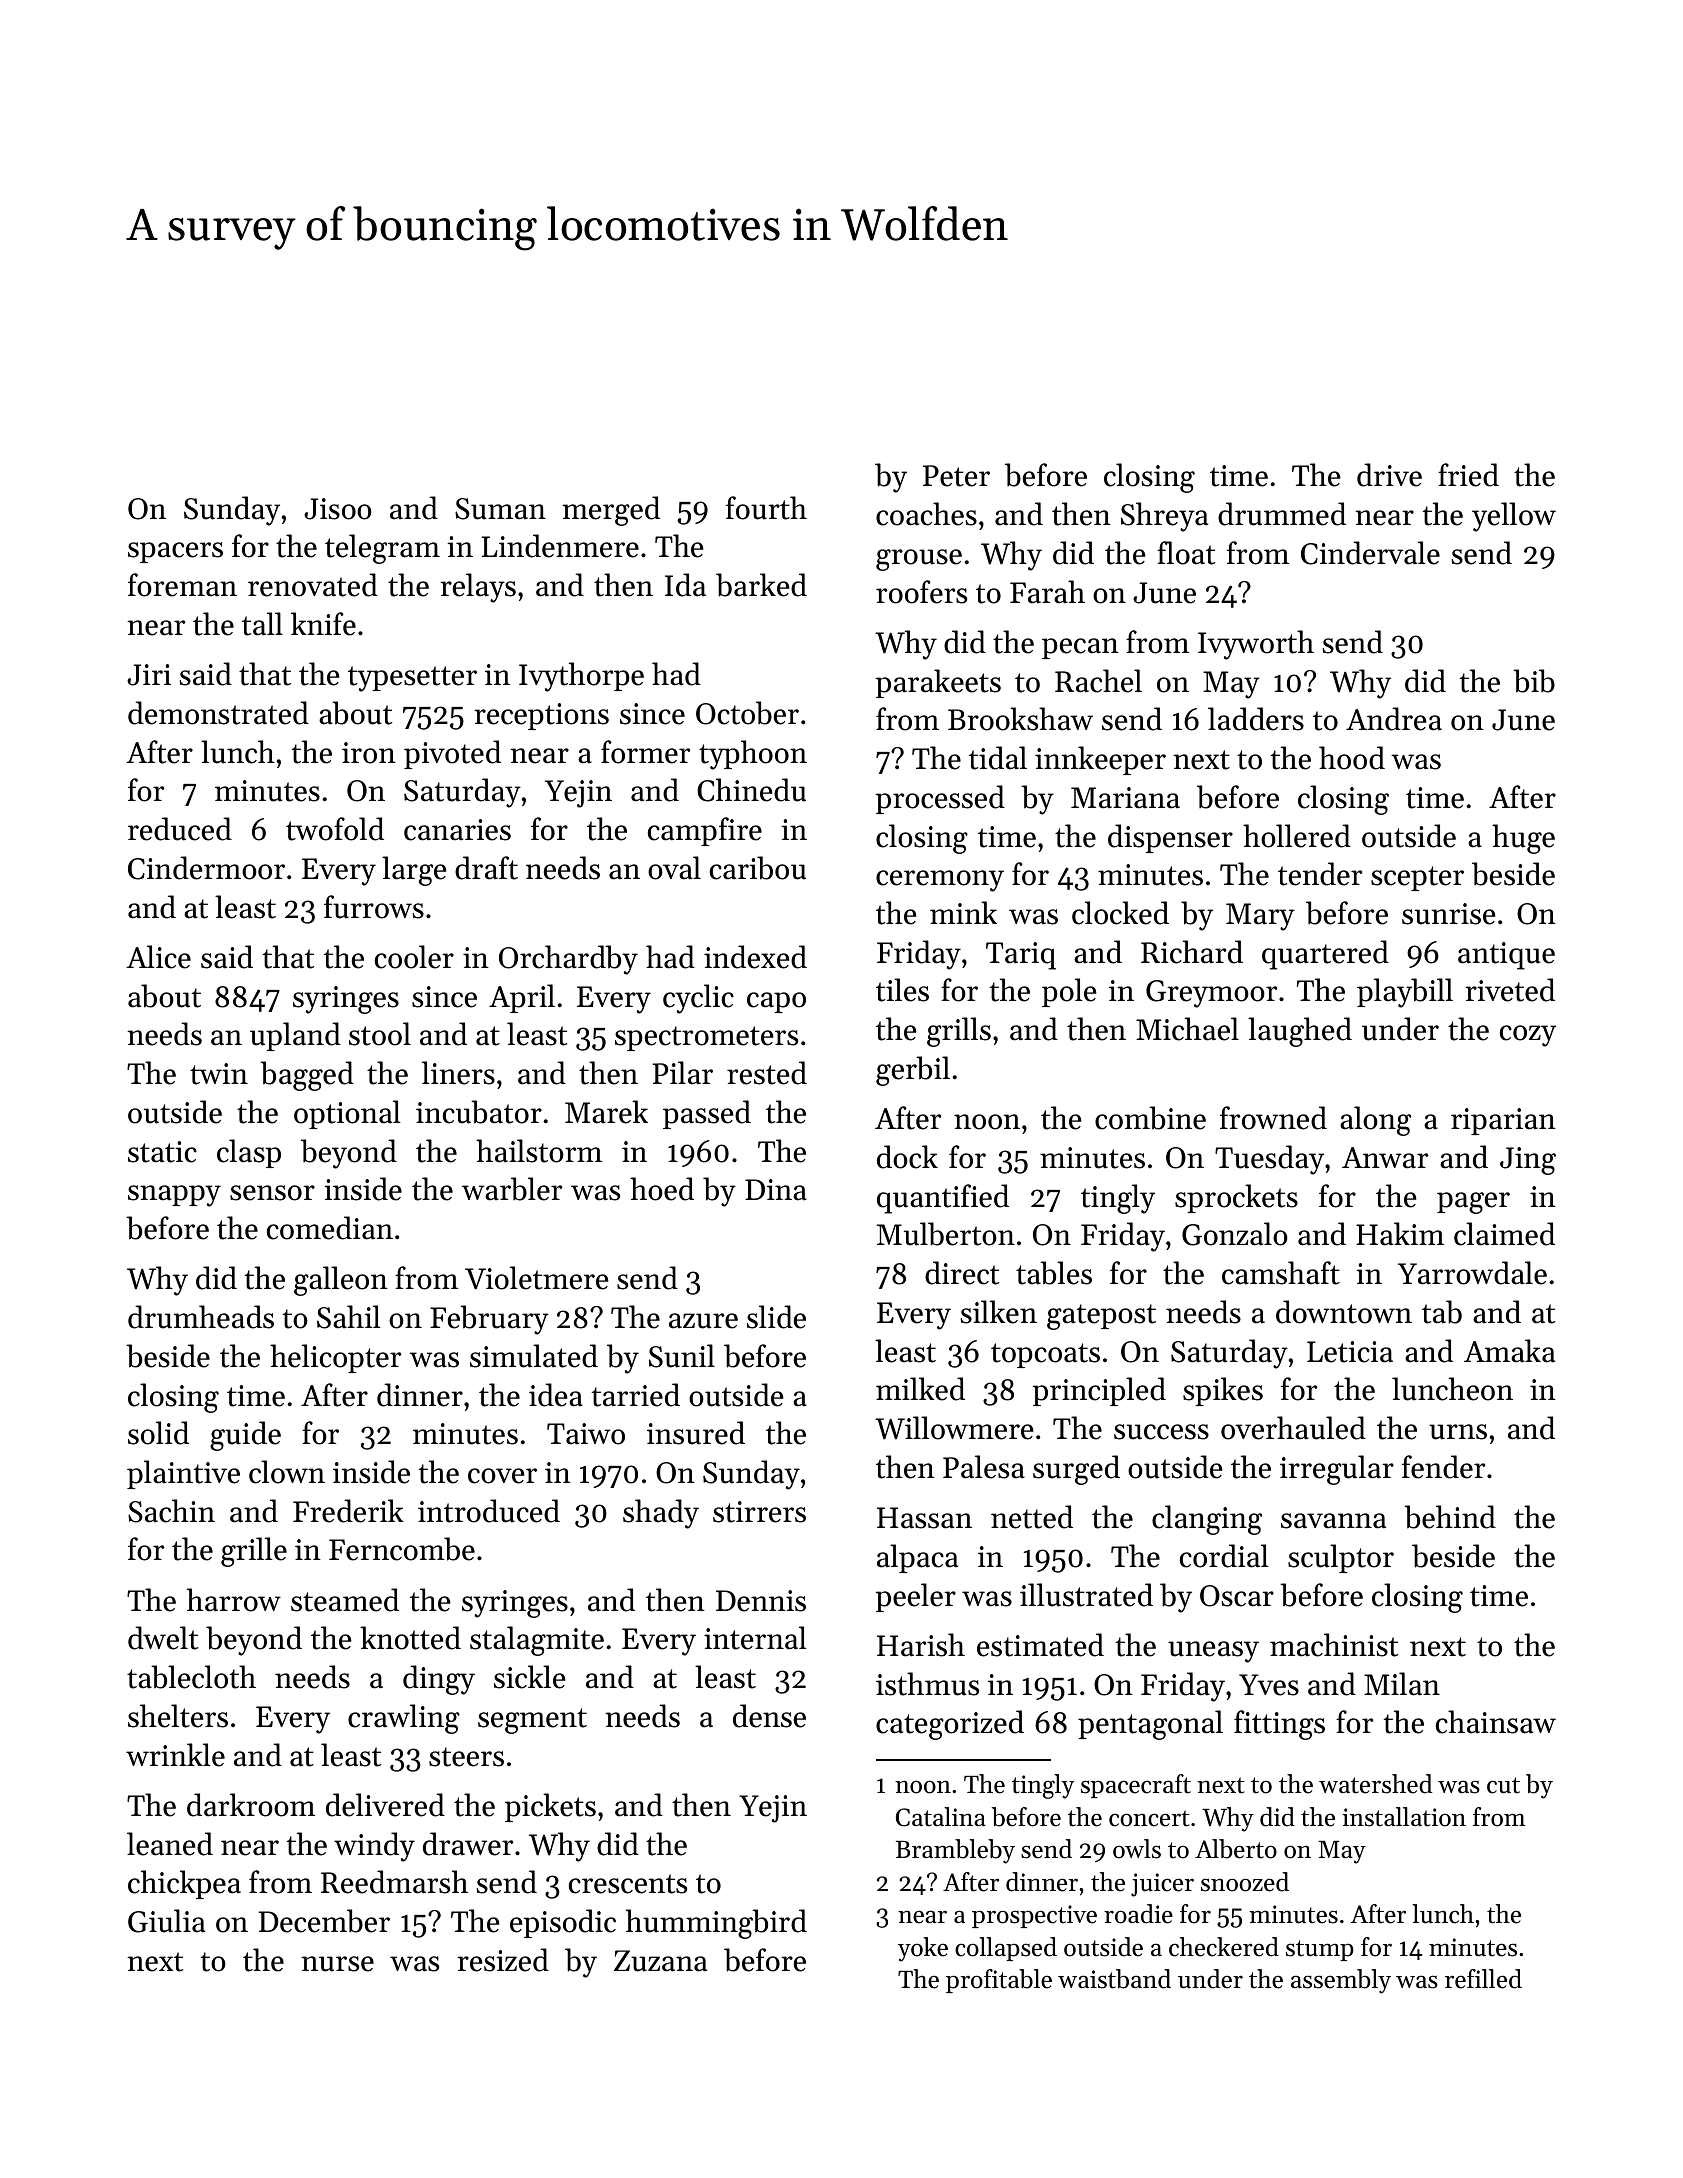  What do you see at coordinates (439, 1680) in the screenshot?
I see `dingy` at bounding box center [439, 1680].
